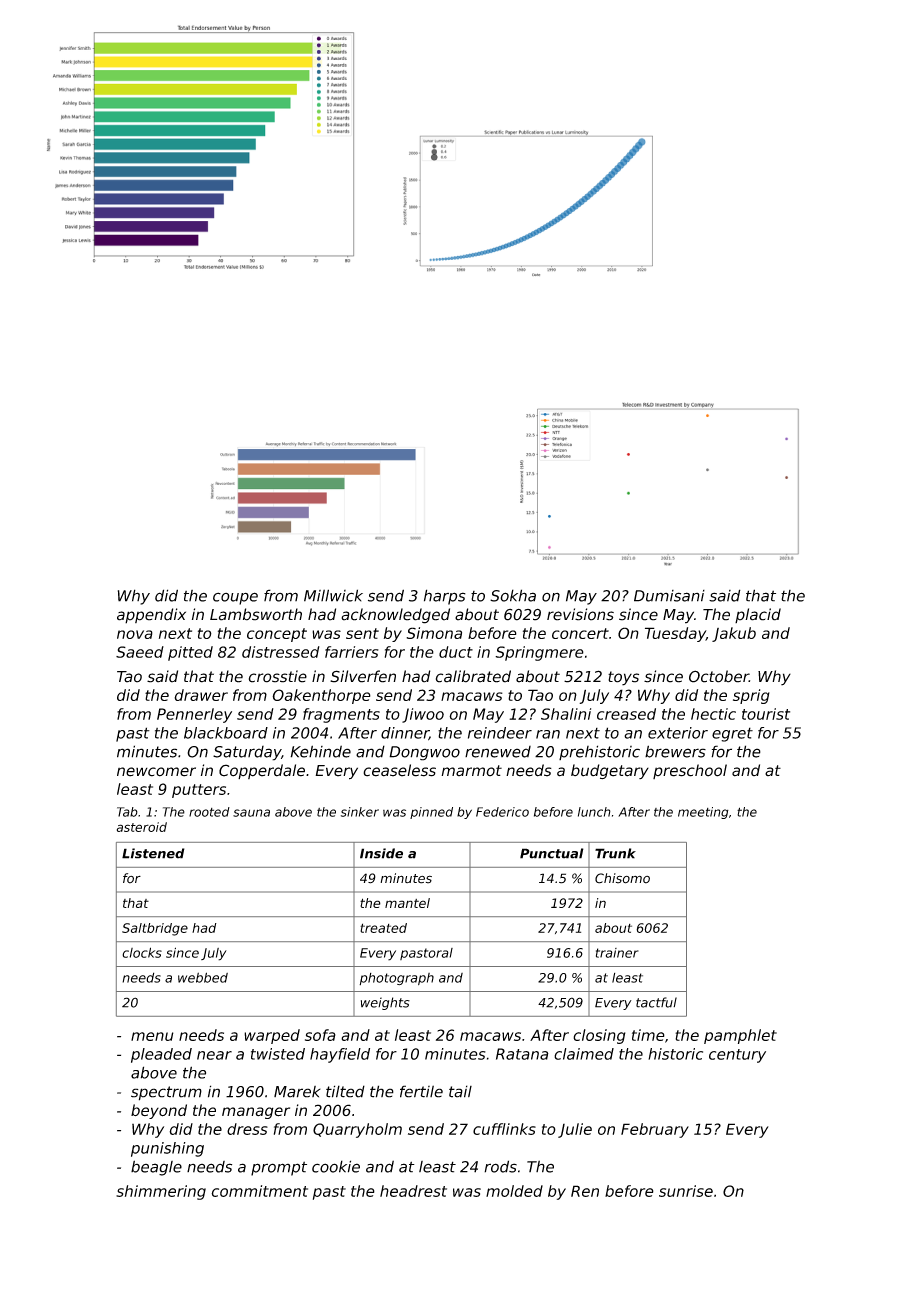  I want to click on webbed, so click(203, 977).
